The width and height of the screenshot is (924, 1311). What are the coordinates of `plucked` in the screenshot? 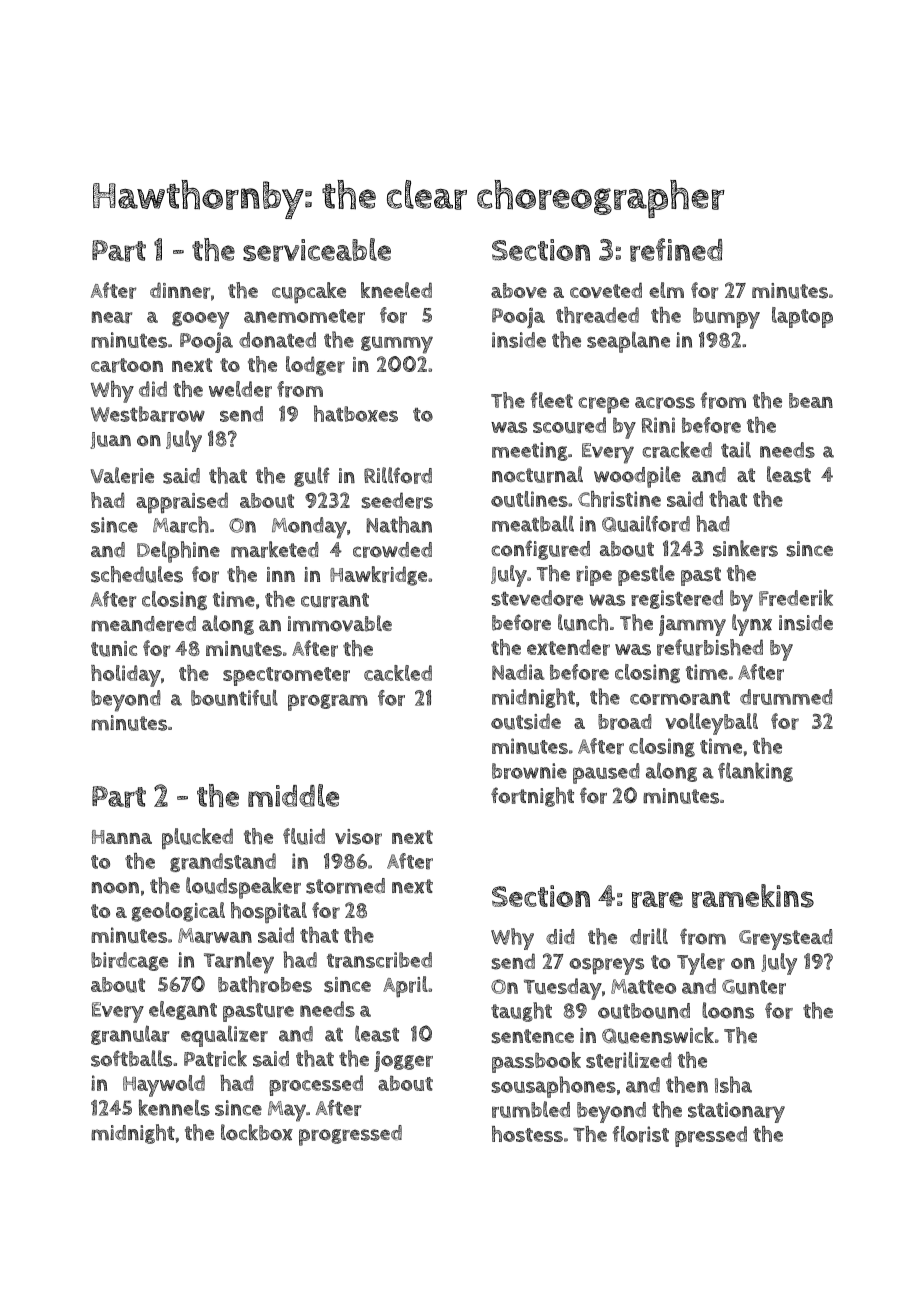 It's located at (197, 839).
